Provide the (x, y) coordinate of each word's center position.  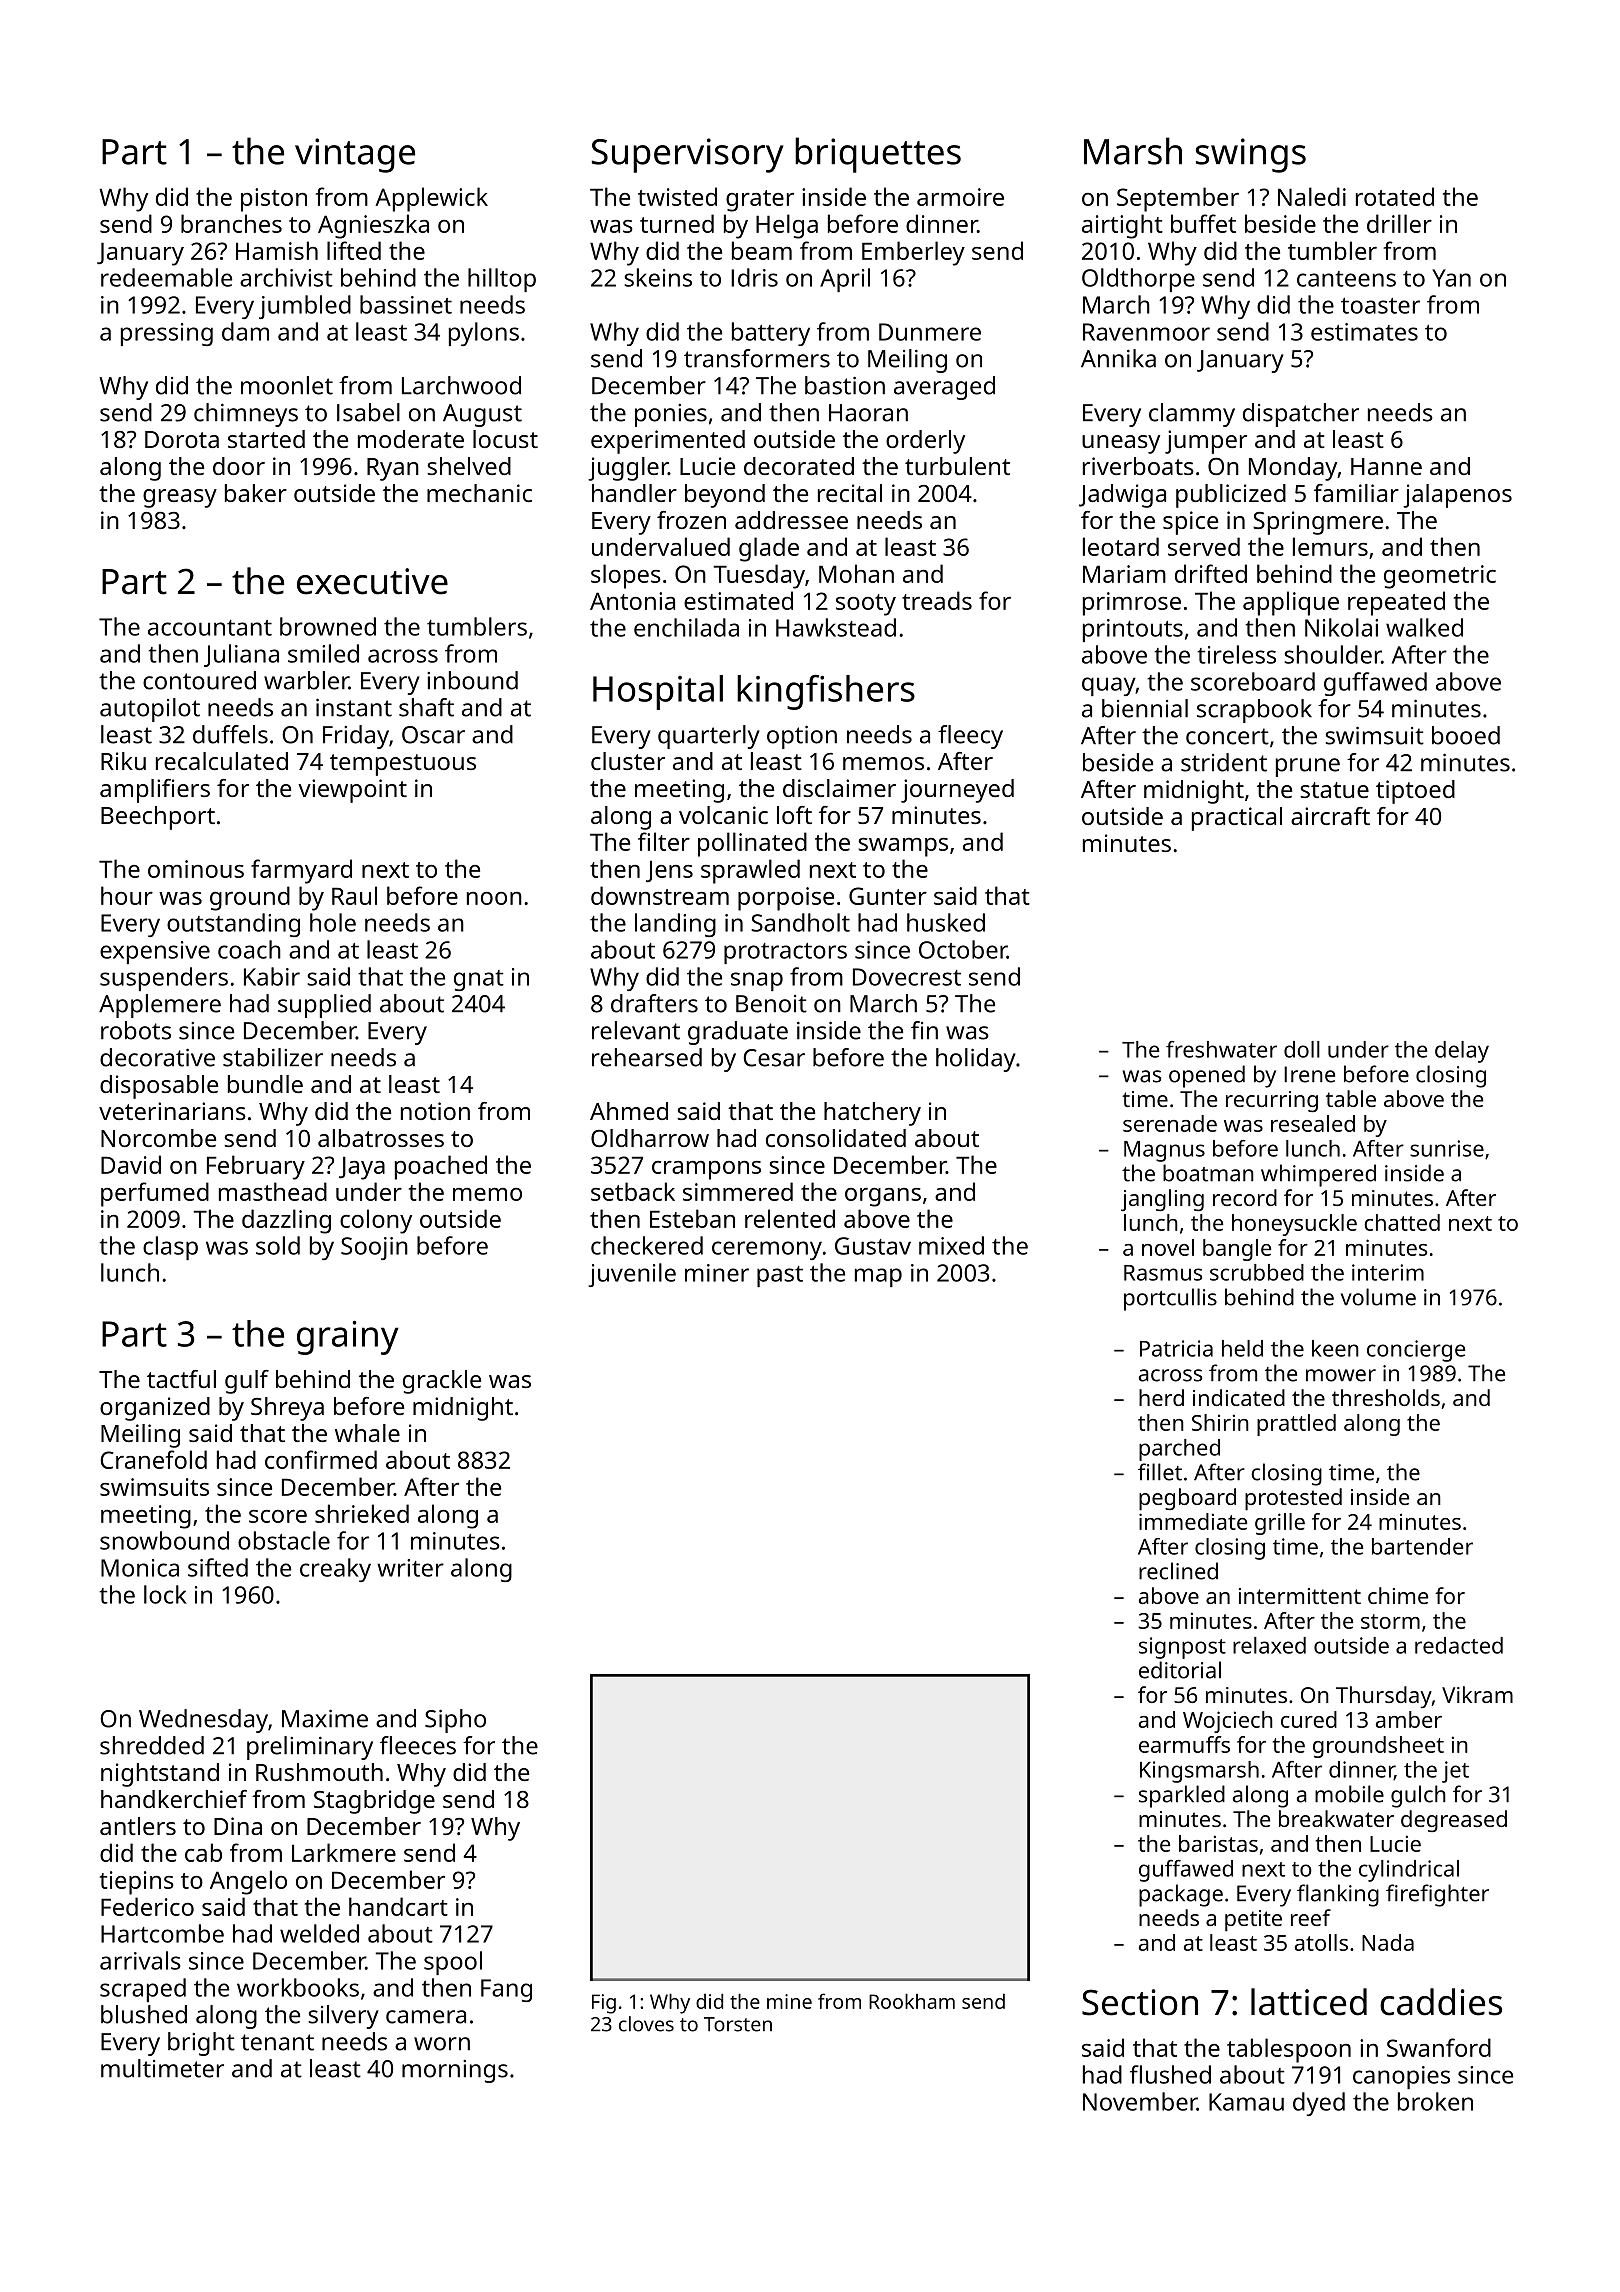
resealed (1313, 1123)
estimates (1364, 332)
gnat (479, 980)
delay (1462, 1052)
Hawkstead (836, 627)
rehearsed (647, 1057)
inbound (472, 680)
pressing (167, 334)
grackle (442, 1382)
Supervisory (688, 155)
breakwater (1336, 1818)
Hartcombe (162, 1933)
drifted (1211, 573)
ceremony (767, 1250)
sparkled (1182, 1796)
